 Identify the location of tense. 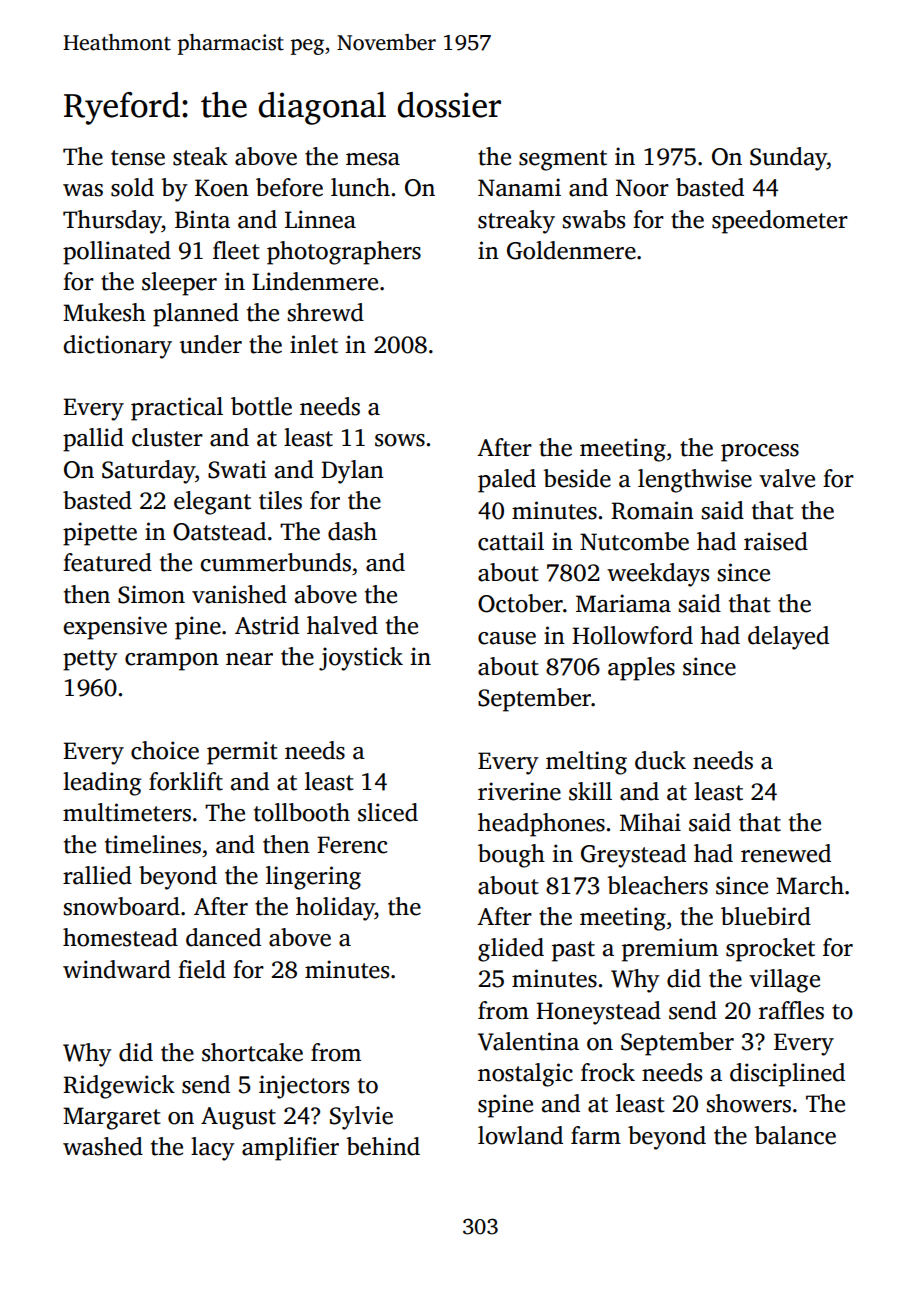
(138, 158).
